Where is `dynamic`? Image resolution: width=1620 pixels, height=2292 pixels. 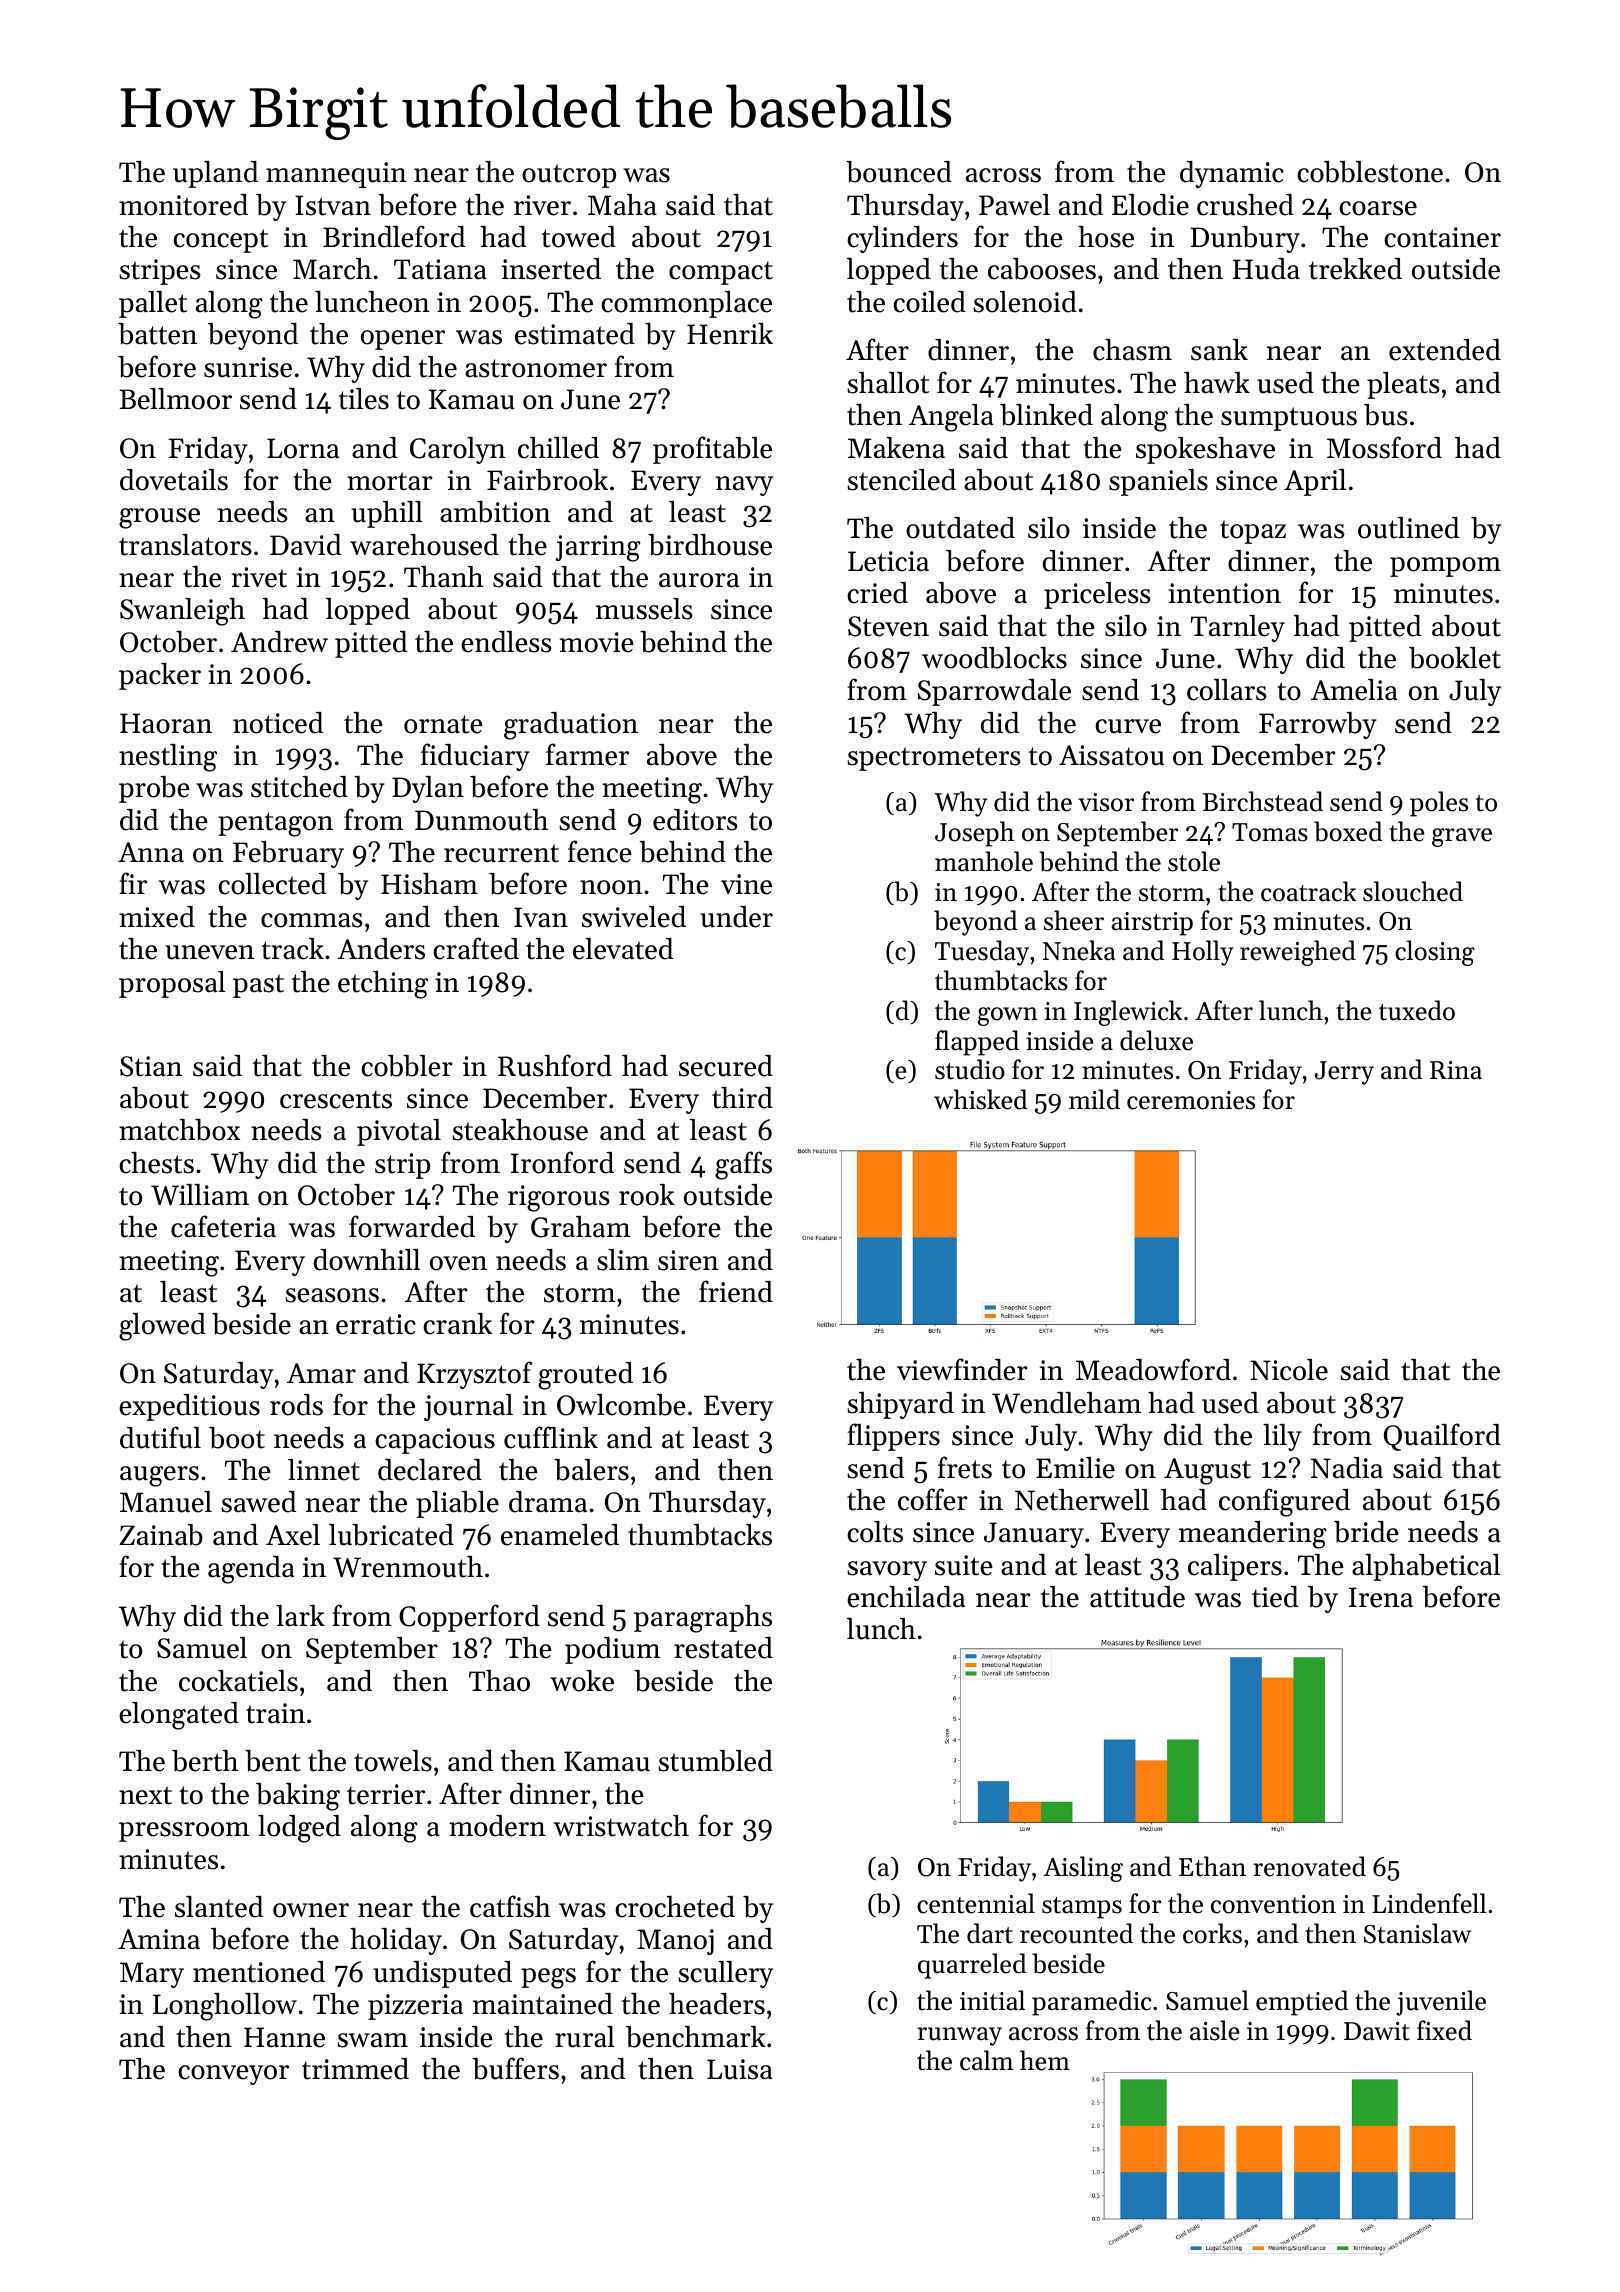 dynamic is located at coordinates (1232, 174).
